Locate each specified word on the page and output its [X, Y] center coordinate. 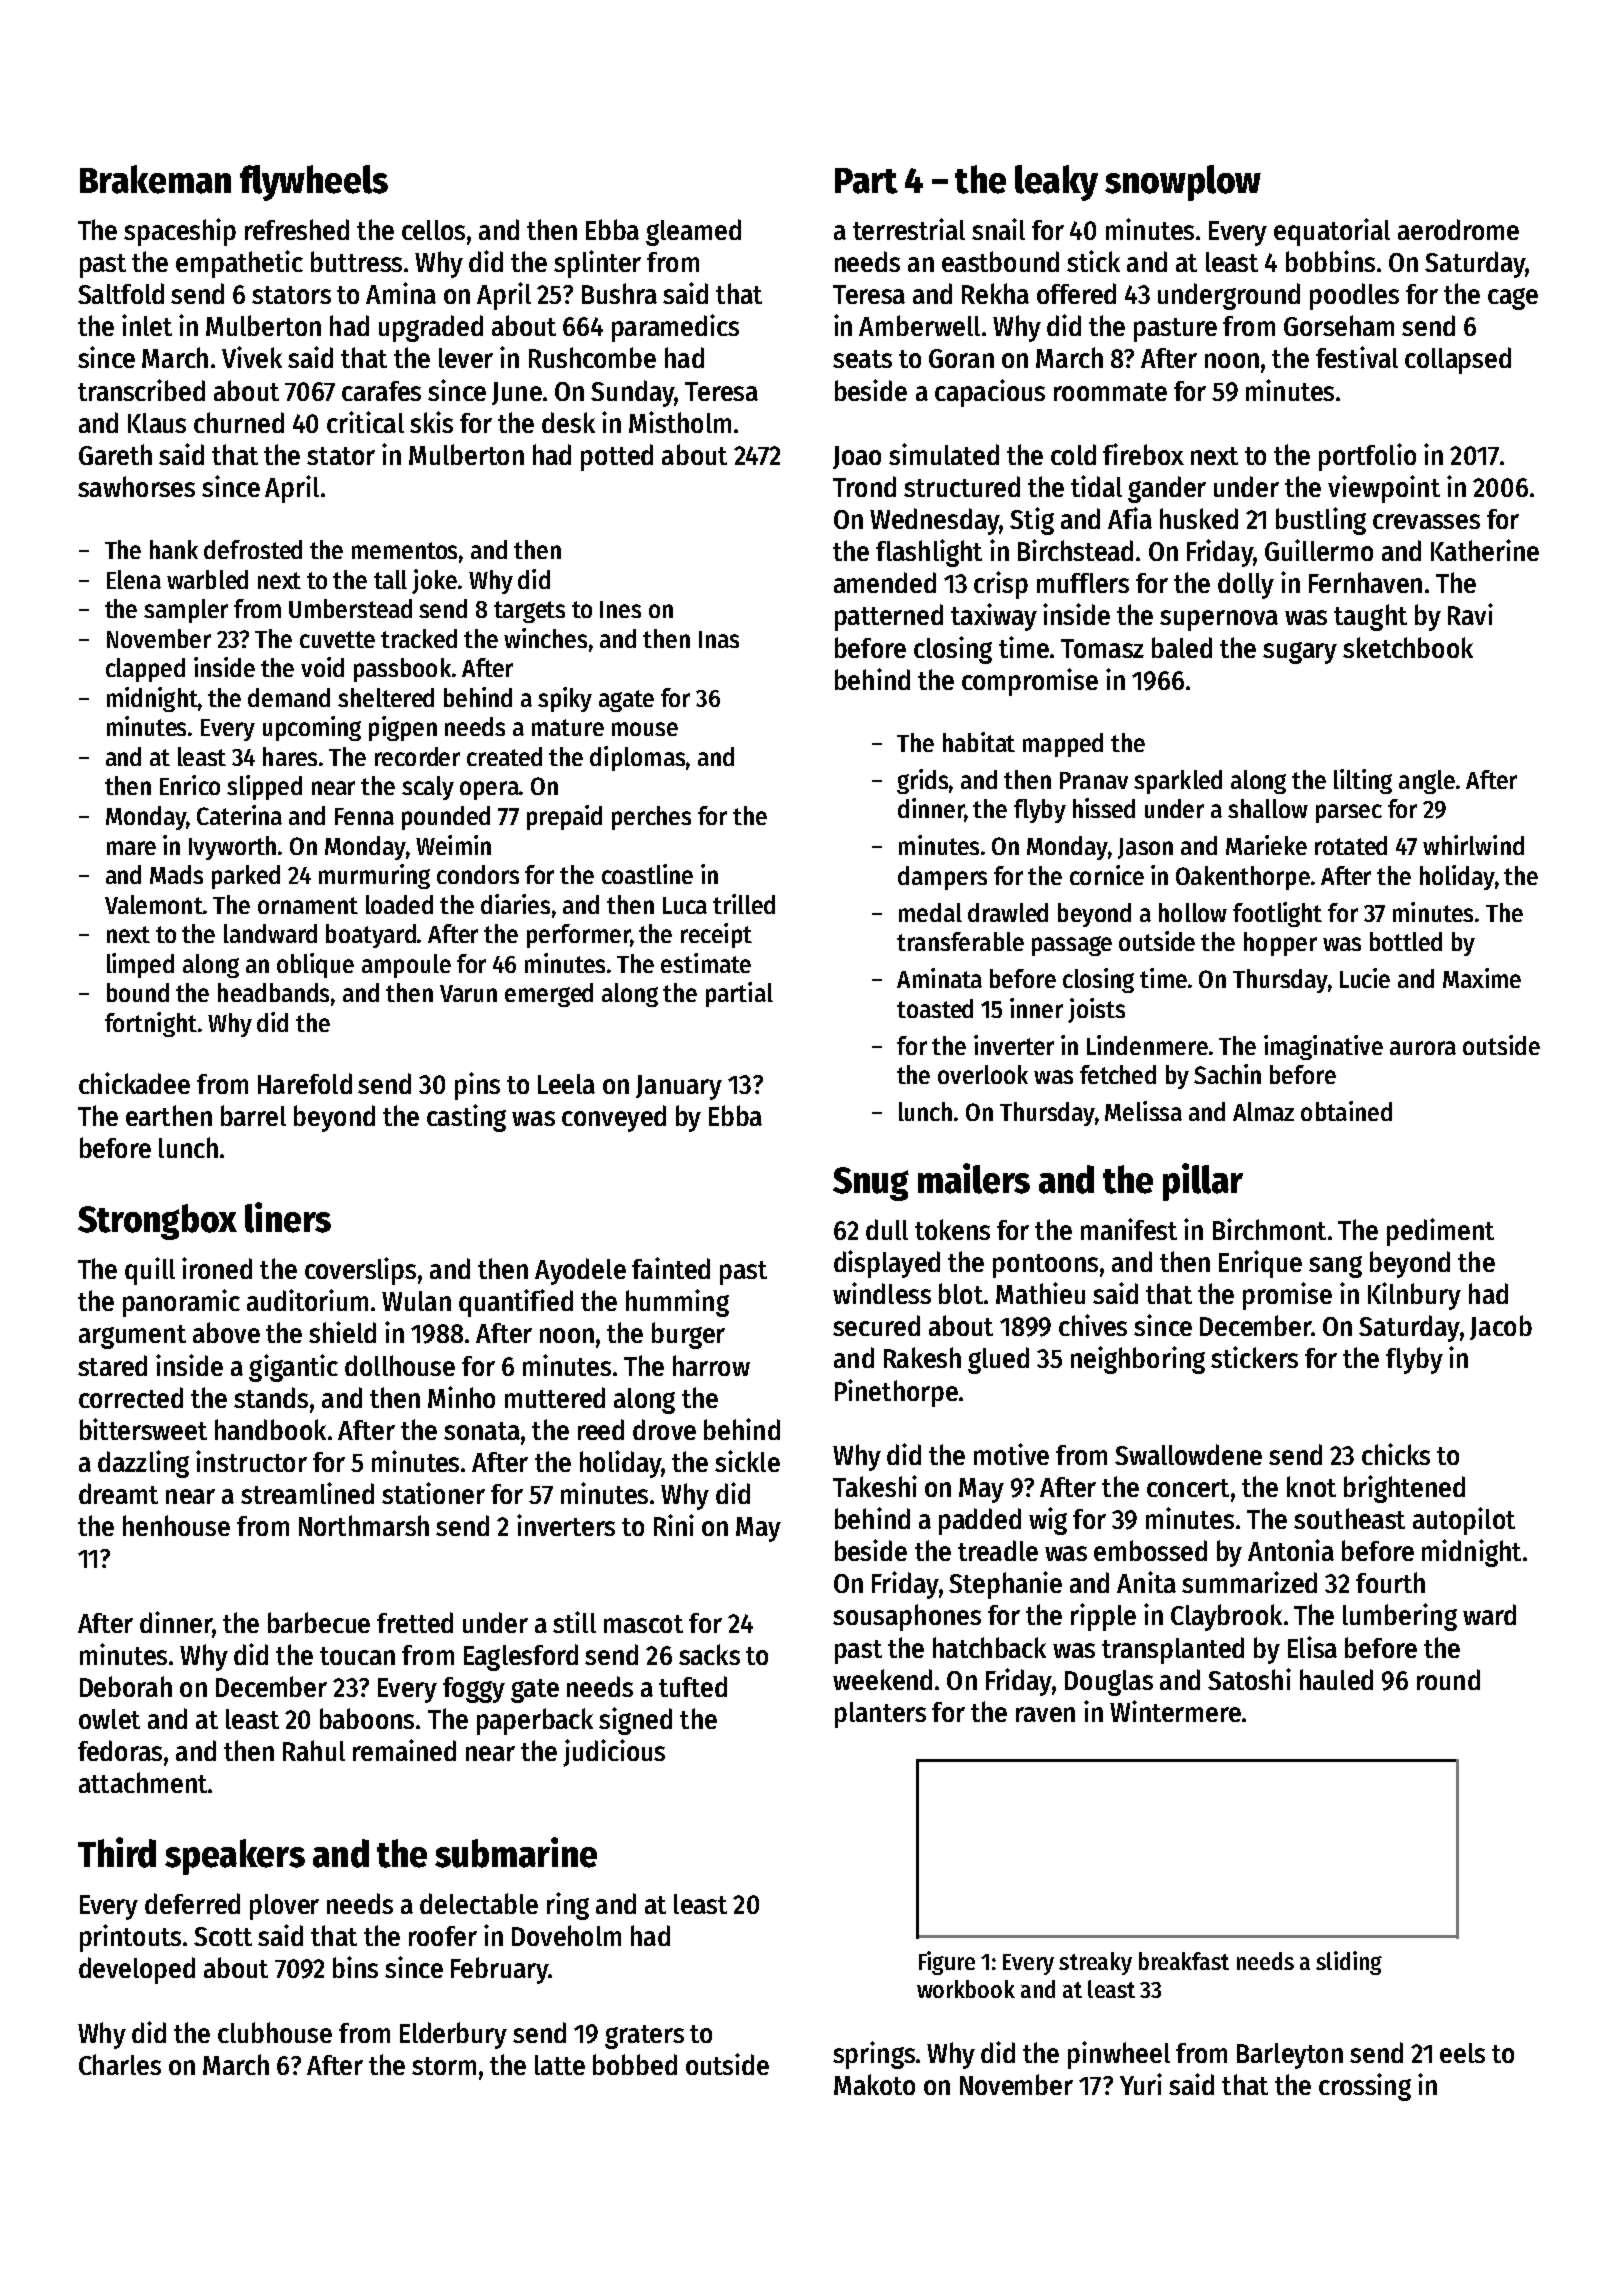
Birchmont [1269, 1229]
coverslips [360, 1271]
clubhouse [275, 2032]
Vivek [252, 357]
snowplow [1183, 183]
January [679, 1087]
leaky [1056, 183]
